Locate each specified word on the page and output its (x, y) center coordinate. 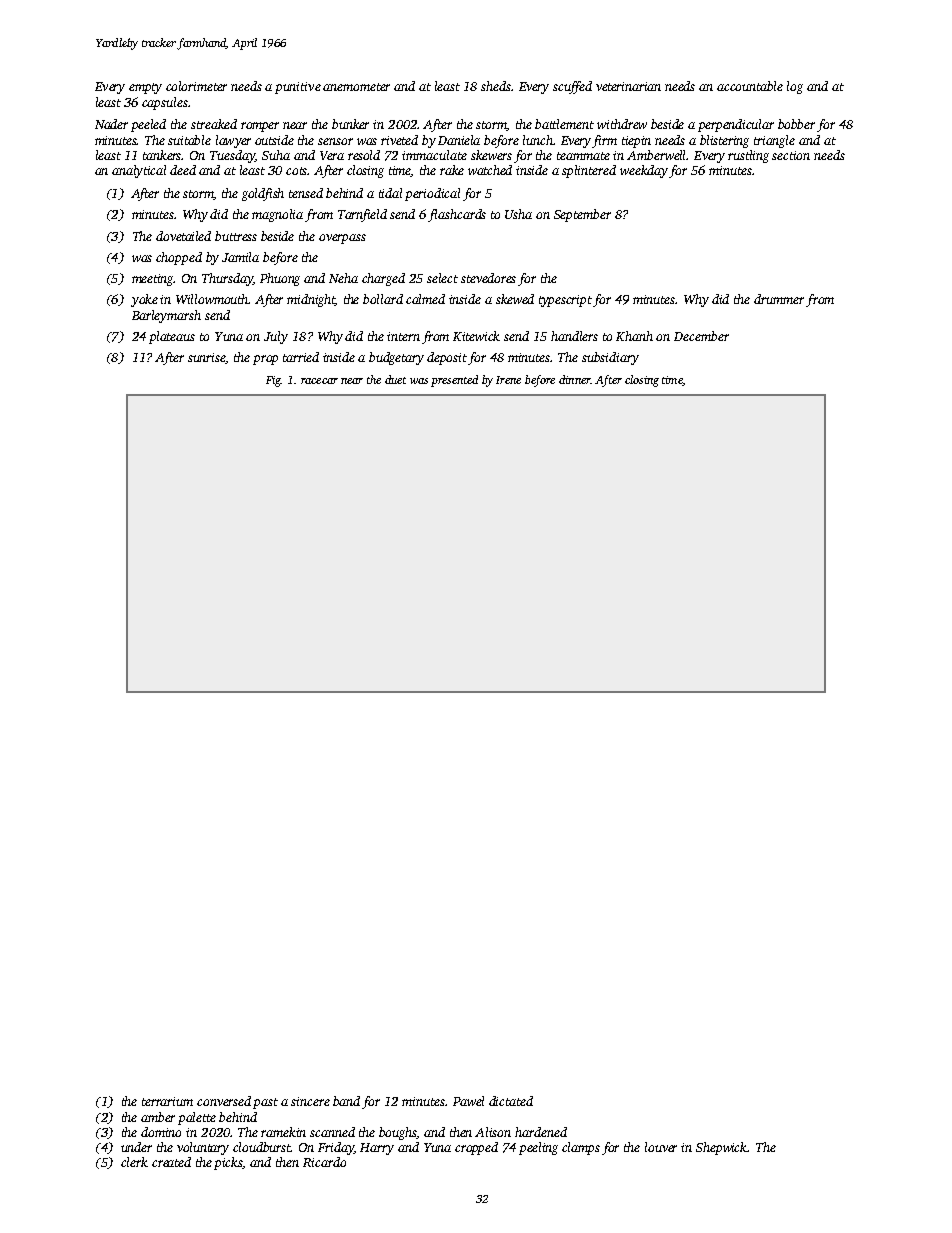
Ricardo (324, 1162)
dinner (574, 379)
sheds (496, 86)
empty (145, 88)
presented (454, 381)
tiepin (636, 142)
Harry (377, 1149)
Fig (273, 381)
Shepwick (722, 1148)
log (795, 87)
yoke (144, 300)
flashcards (457, 215)
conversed (224, 1101)
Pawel (468, 1101)
